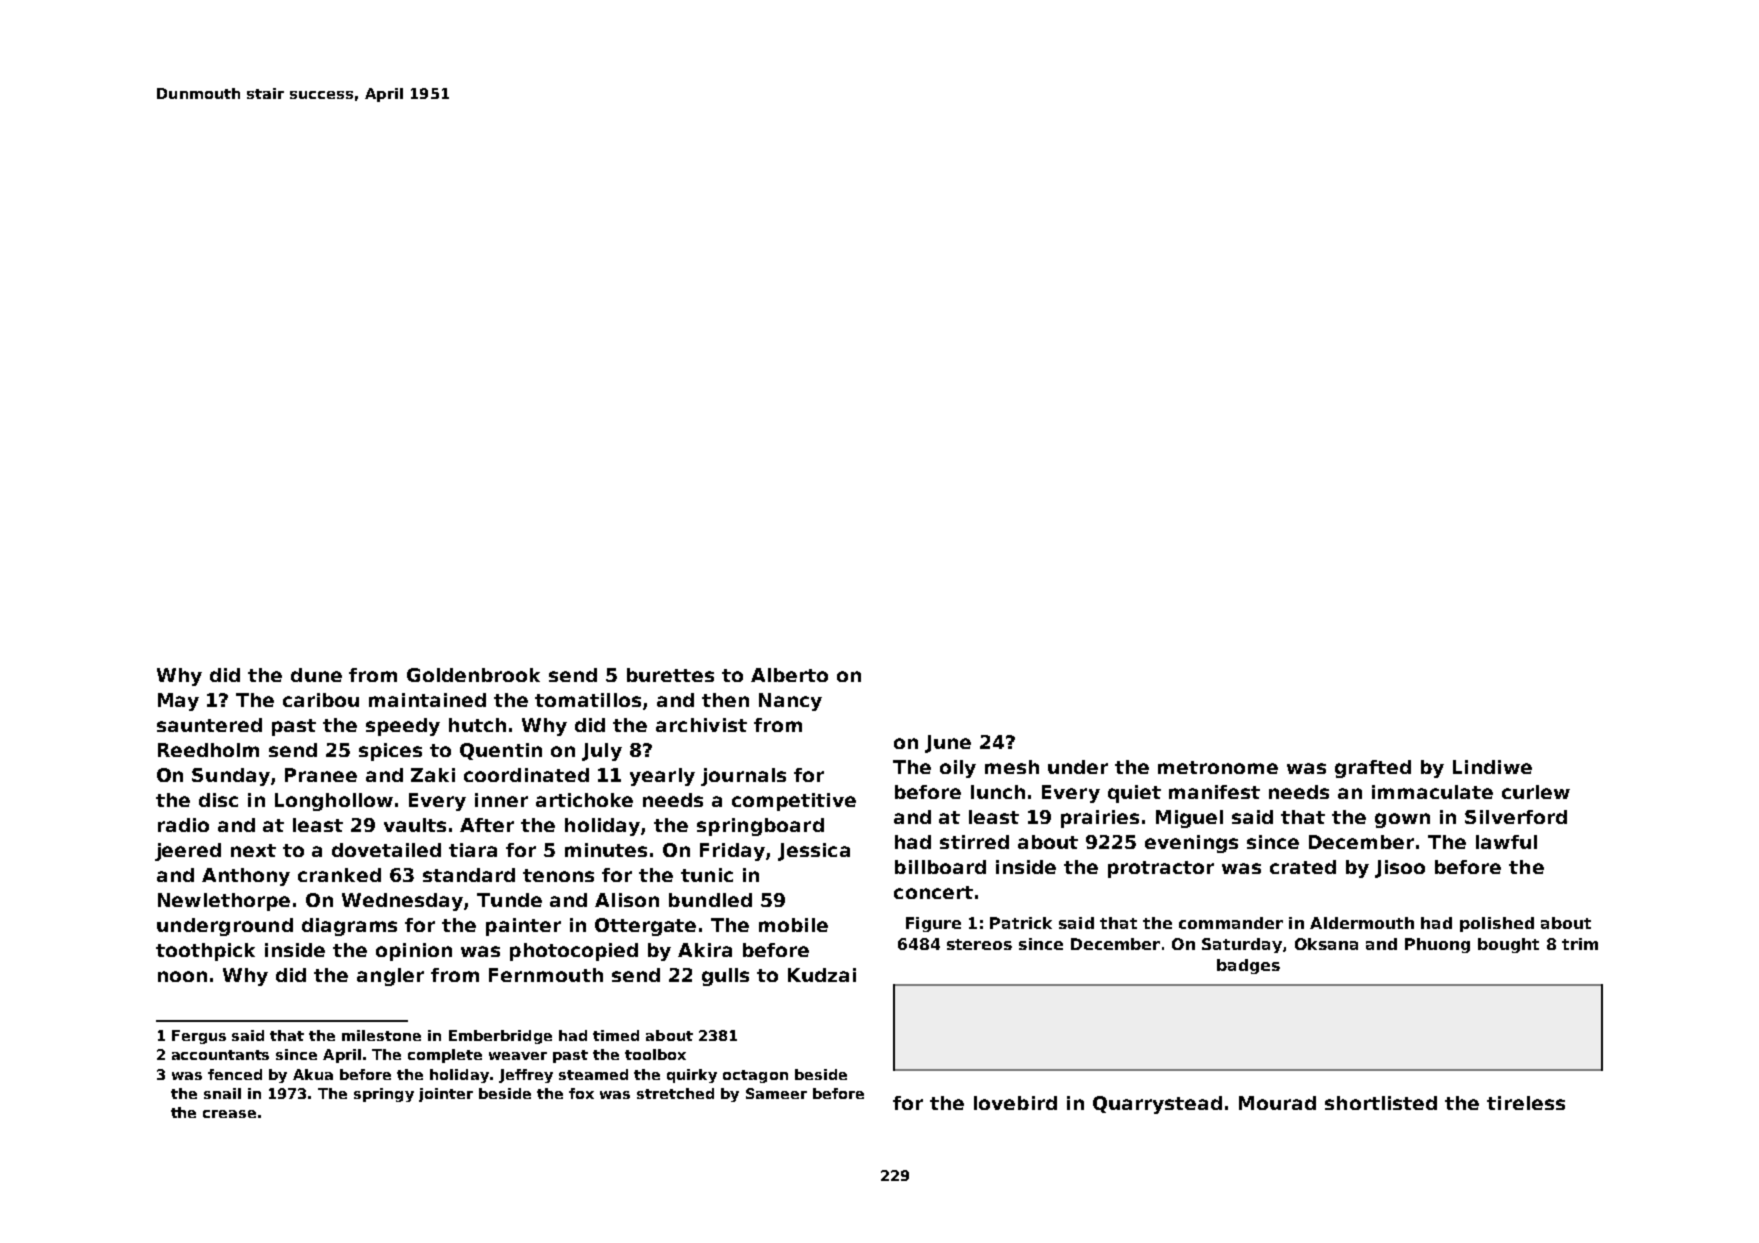  I want to click on burettes, so click(670, 675).
